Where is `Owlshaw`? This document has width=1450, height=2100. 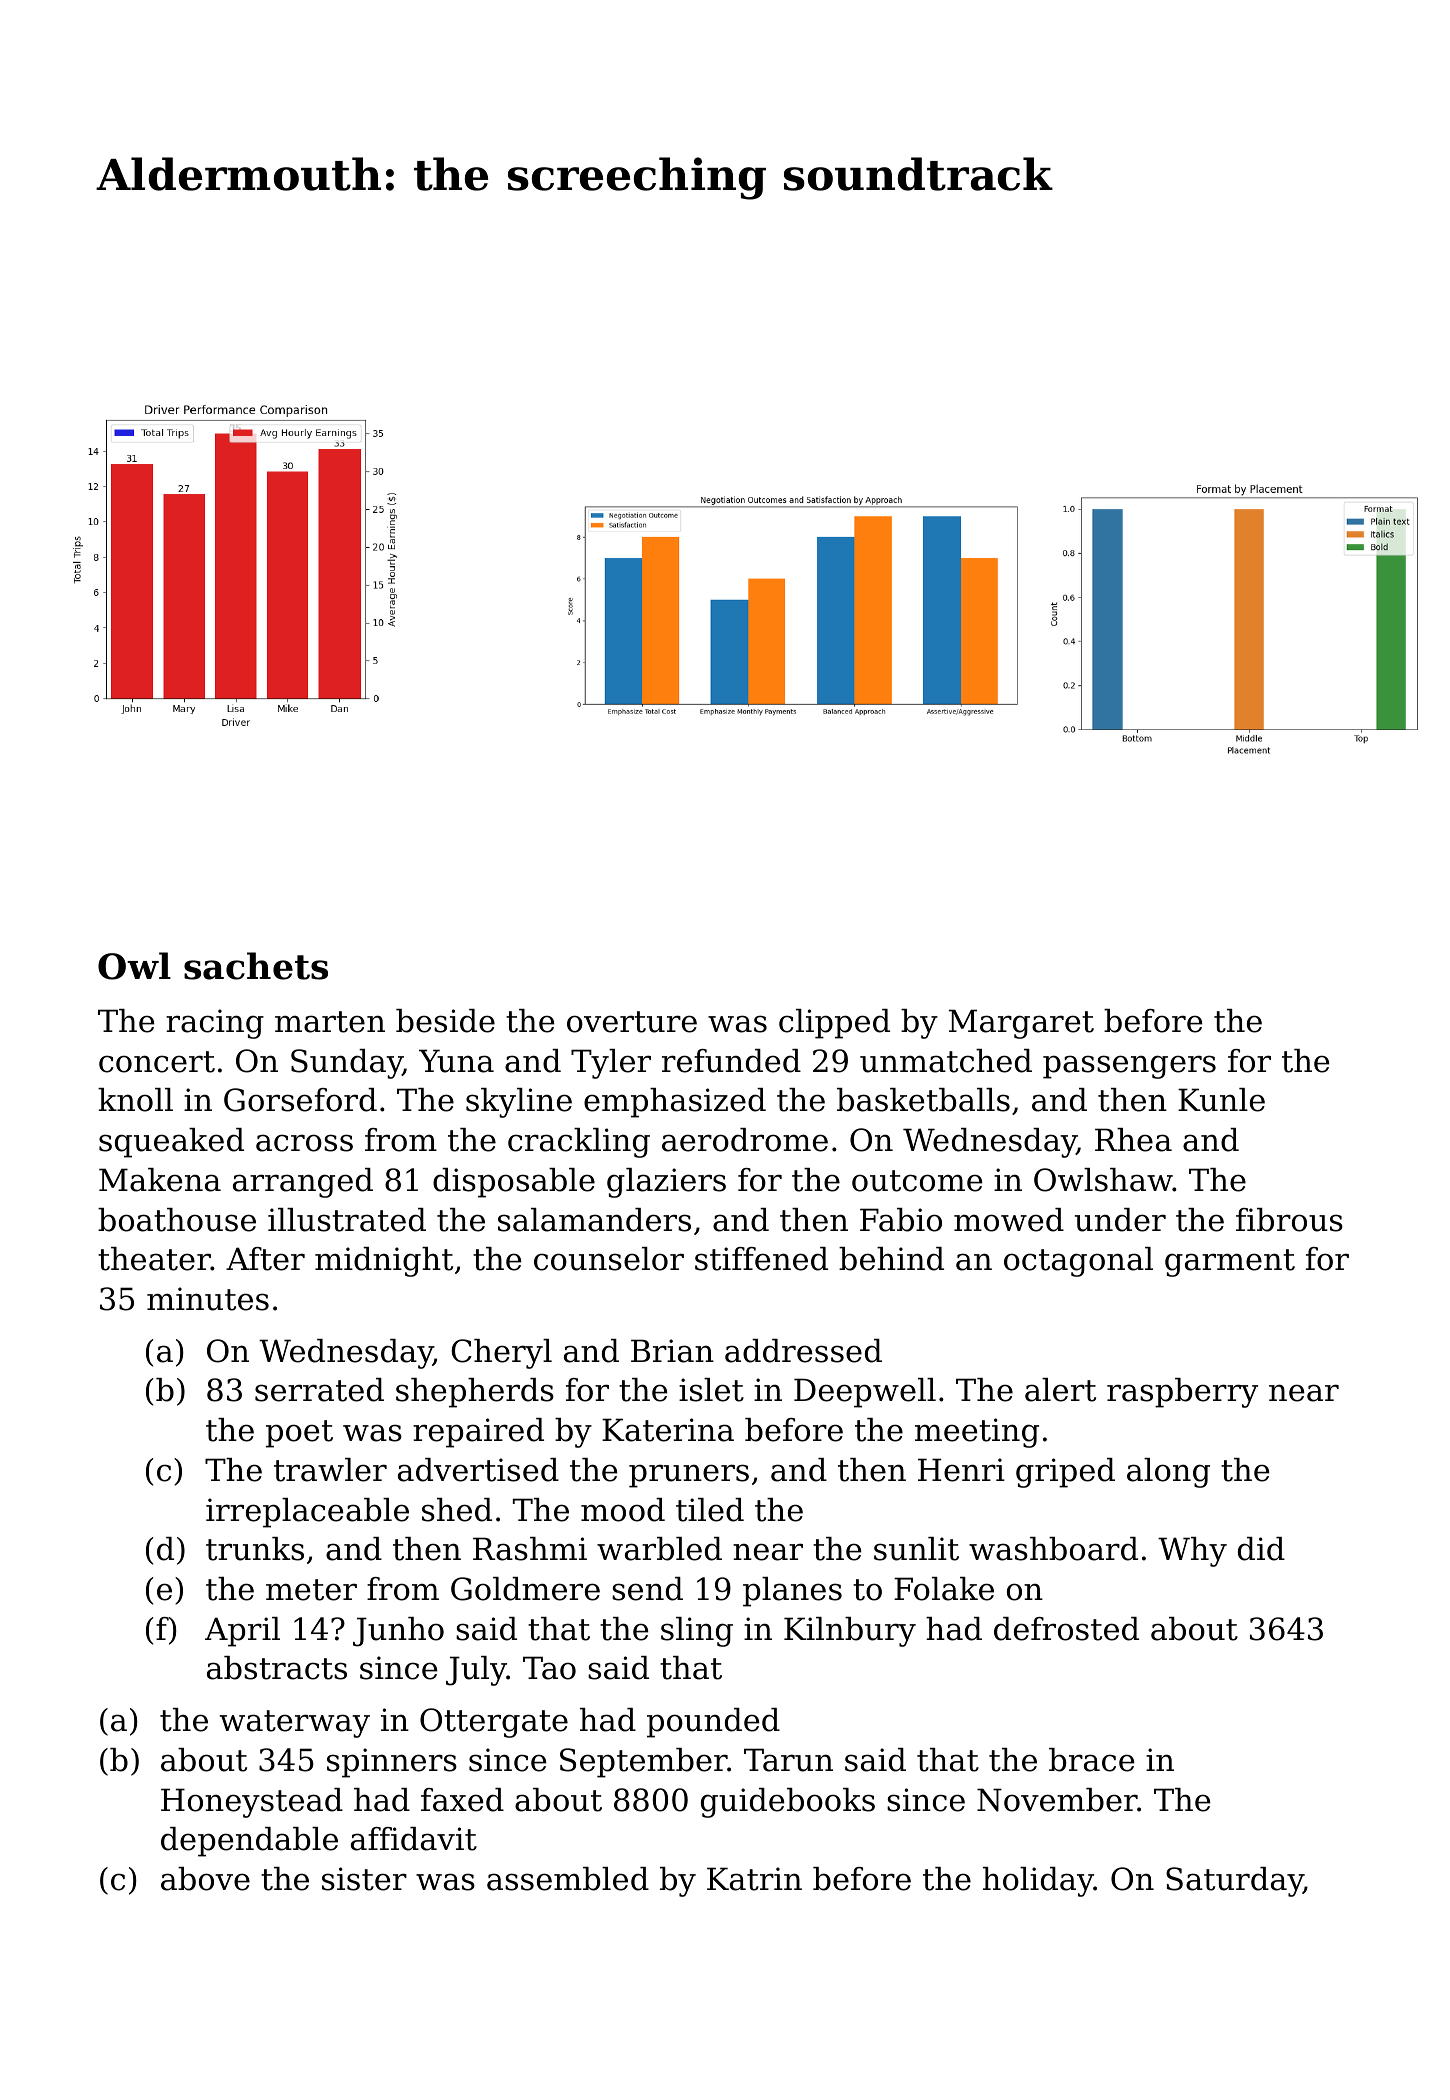 Owlshaw is located at coordinates (1103, 1180).
